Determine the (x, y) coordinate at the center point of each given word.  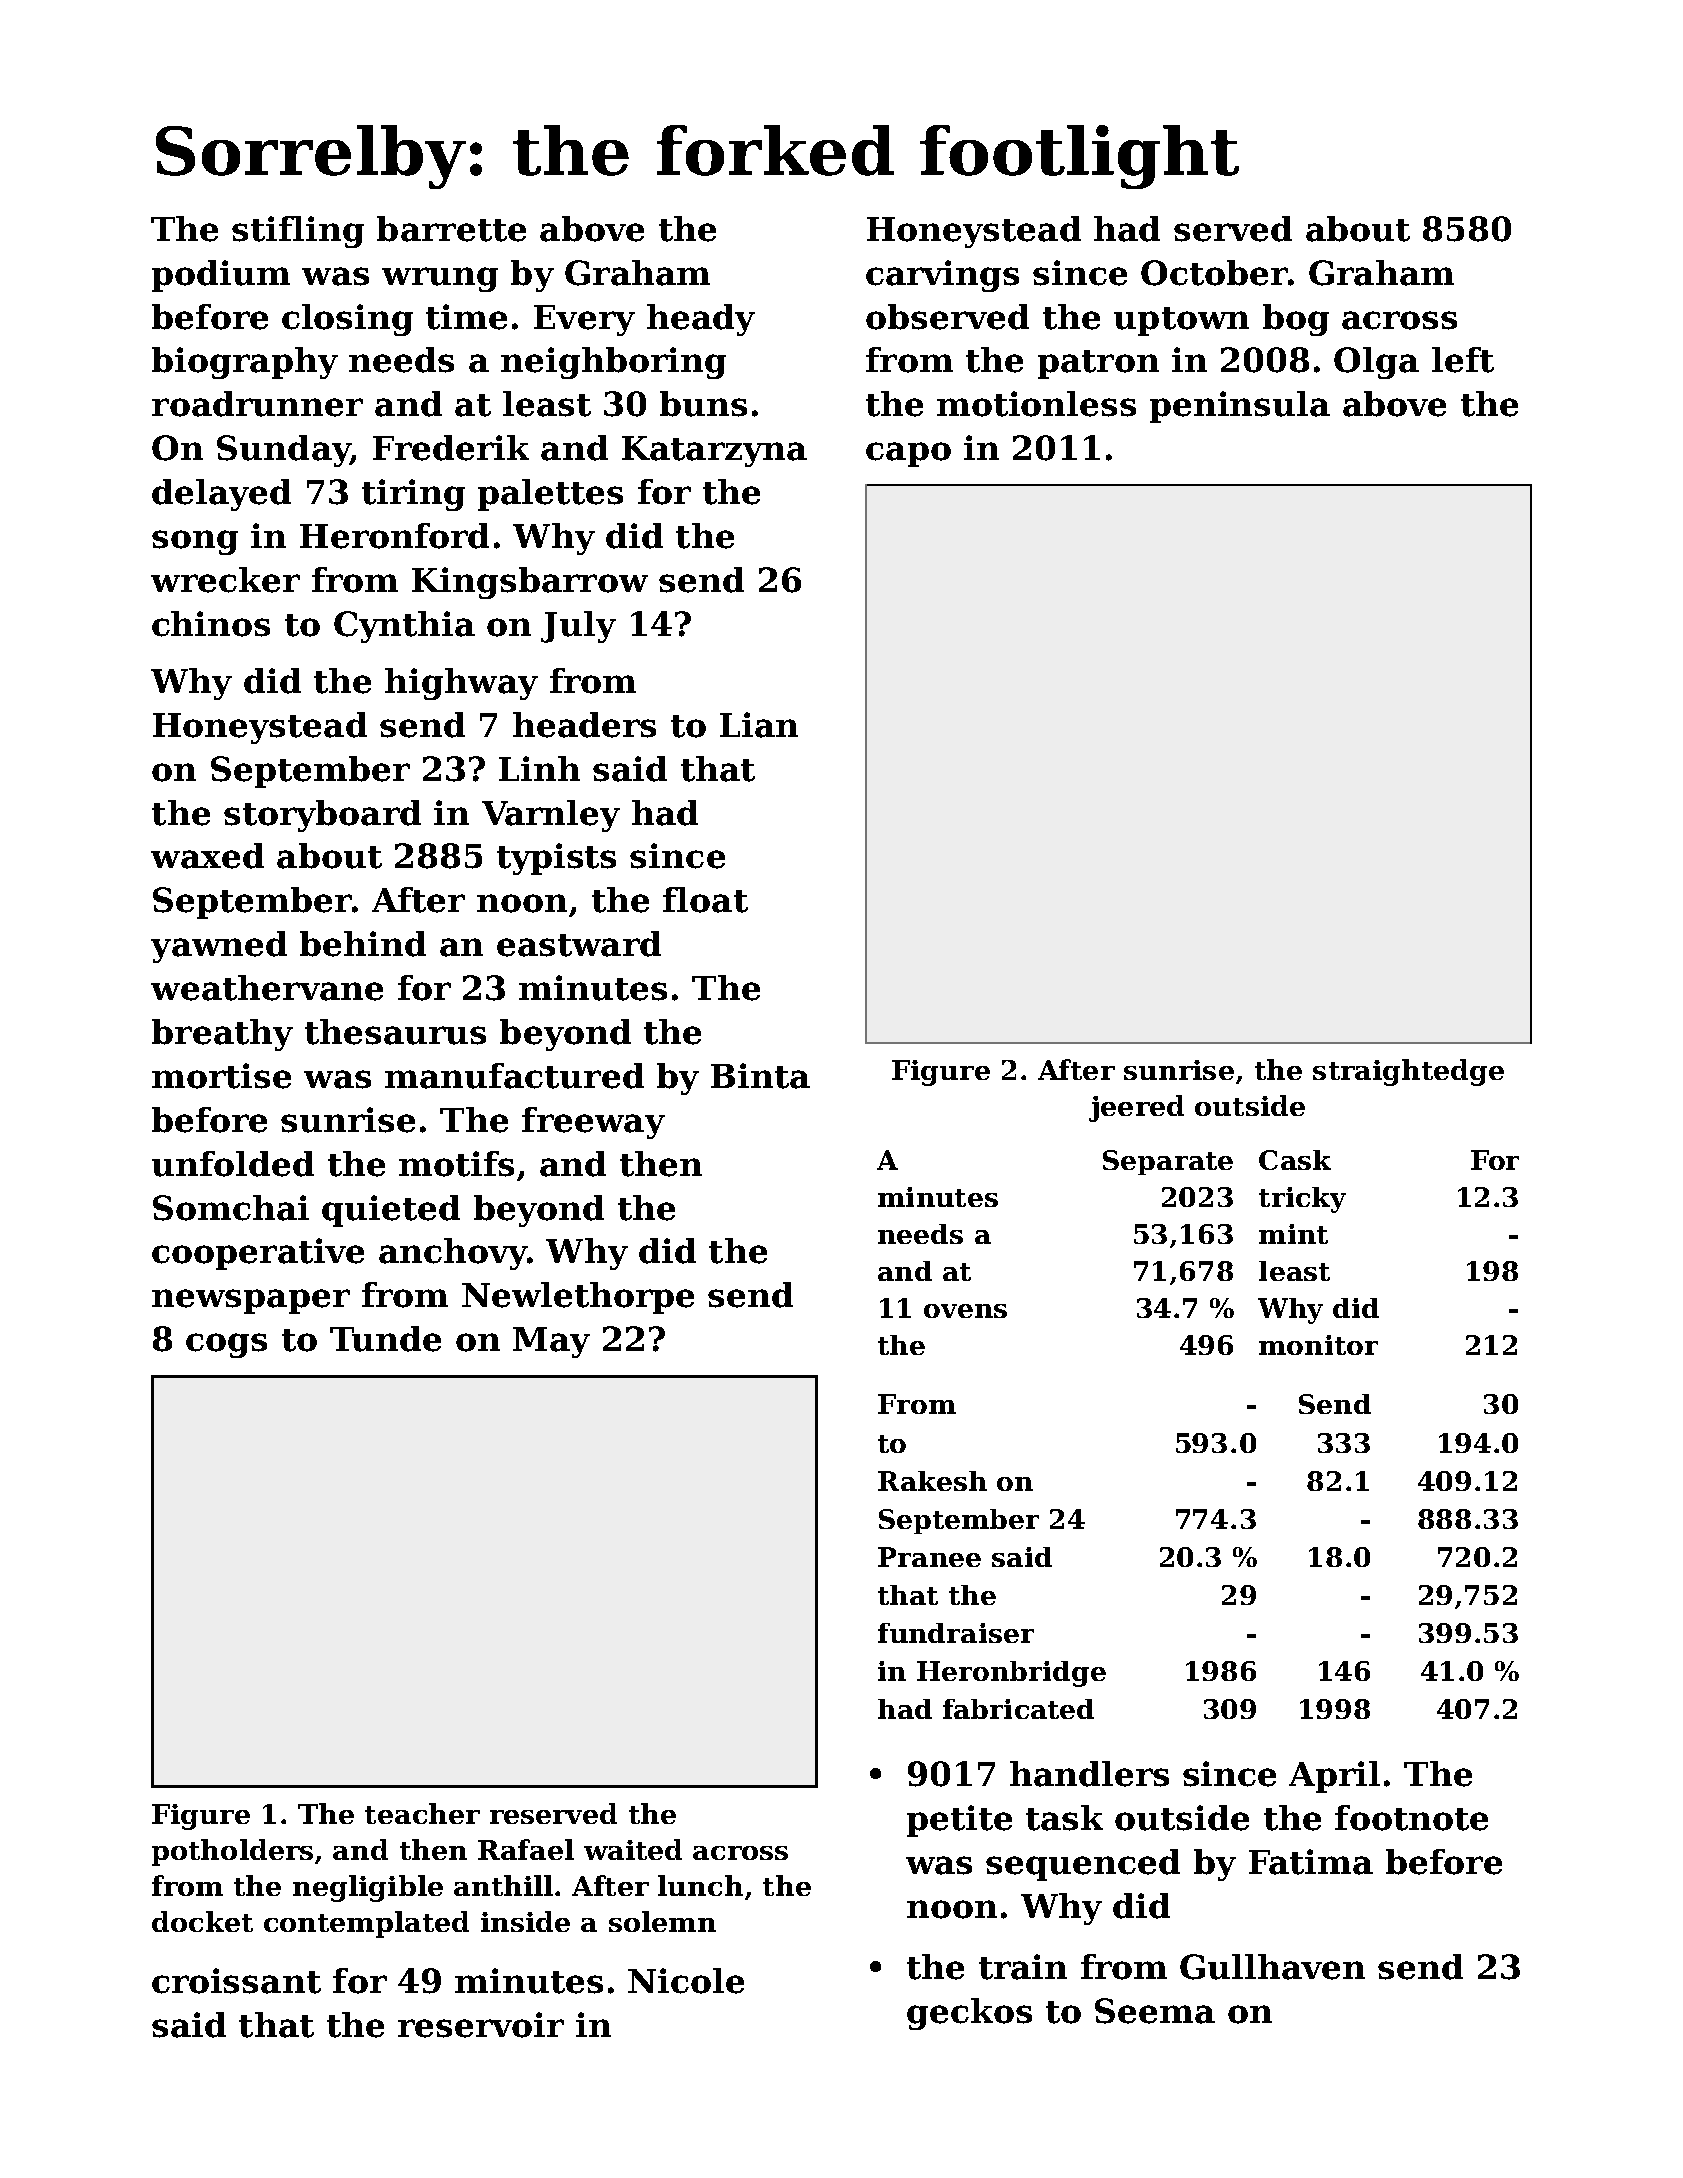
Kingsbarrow (530, 583)
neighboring (613, 363)
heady (701, 320)
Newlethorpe (578, 1298)
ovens (965, 1311)
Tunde (385, 1339)
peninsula (1240, 407)
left (1463, 360)
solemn (662, 1921)
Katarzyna (714, 451)
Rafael (526, 1849)
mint (1293, 1234)
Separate (1168, 1162)
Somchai (231, 1208)
